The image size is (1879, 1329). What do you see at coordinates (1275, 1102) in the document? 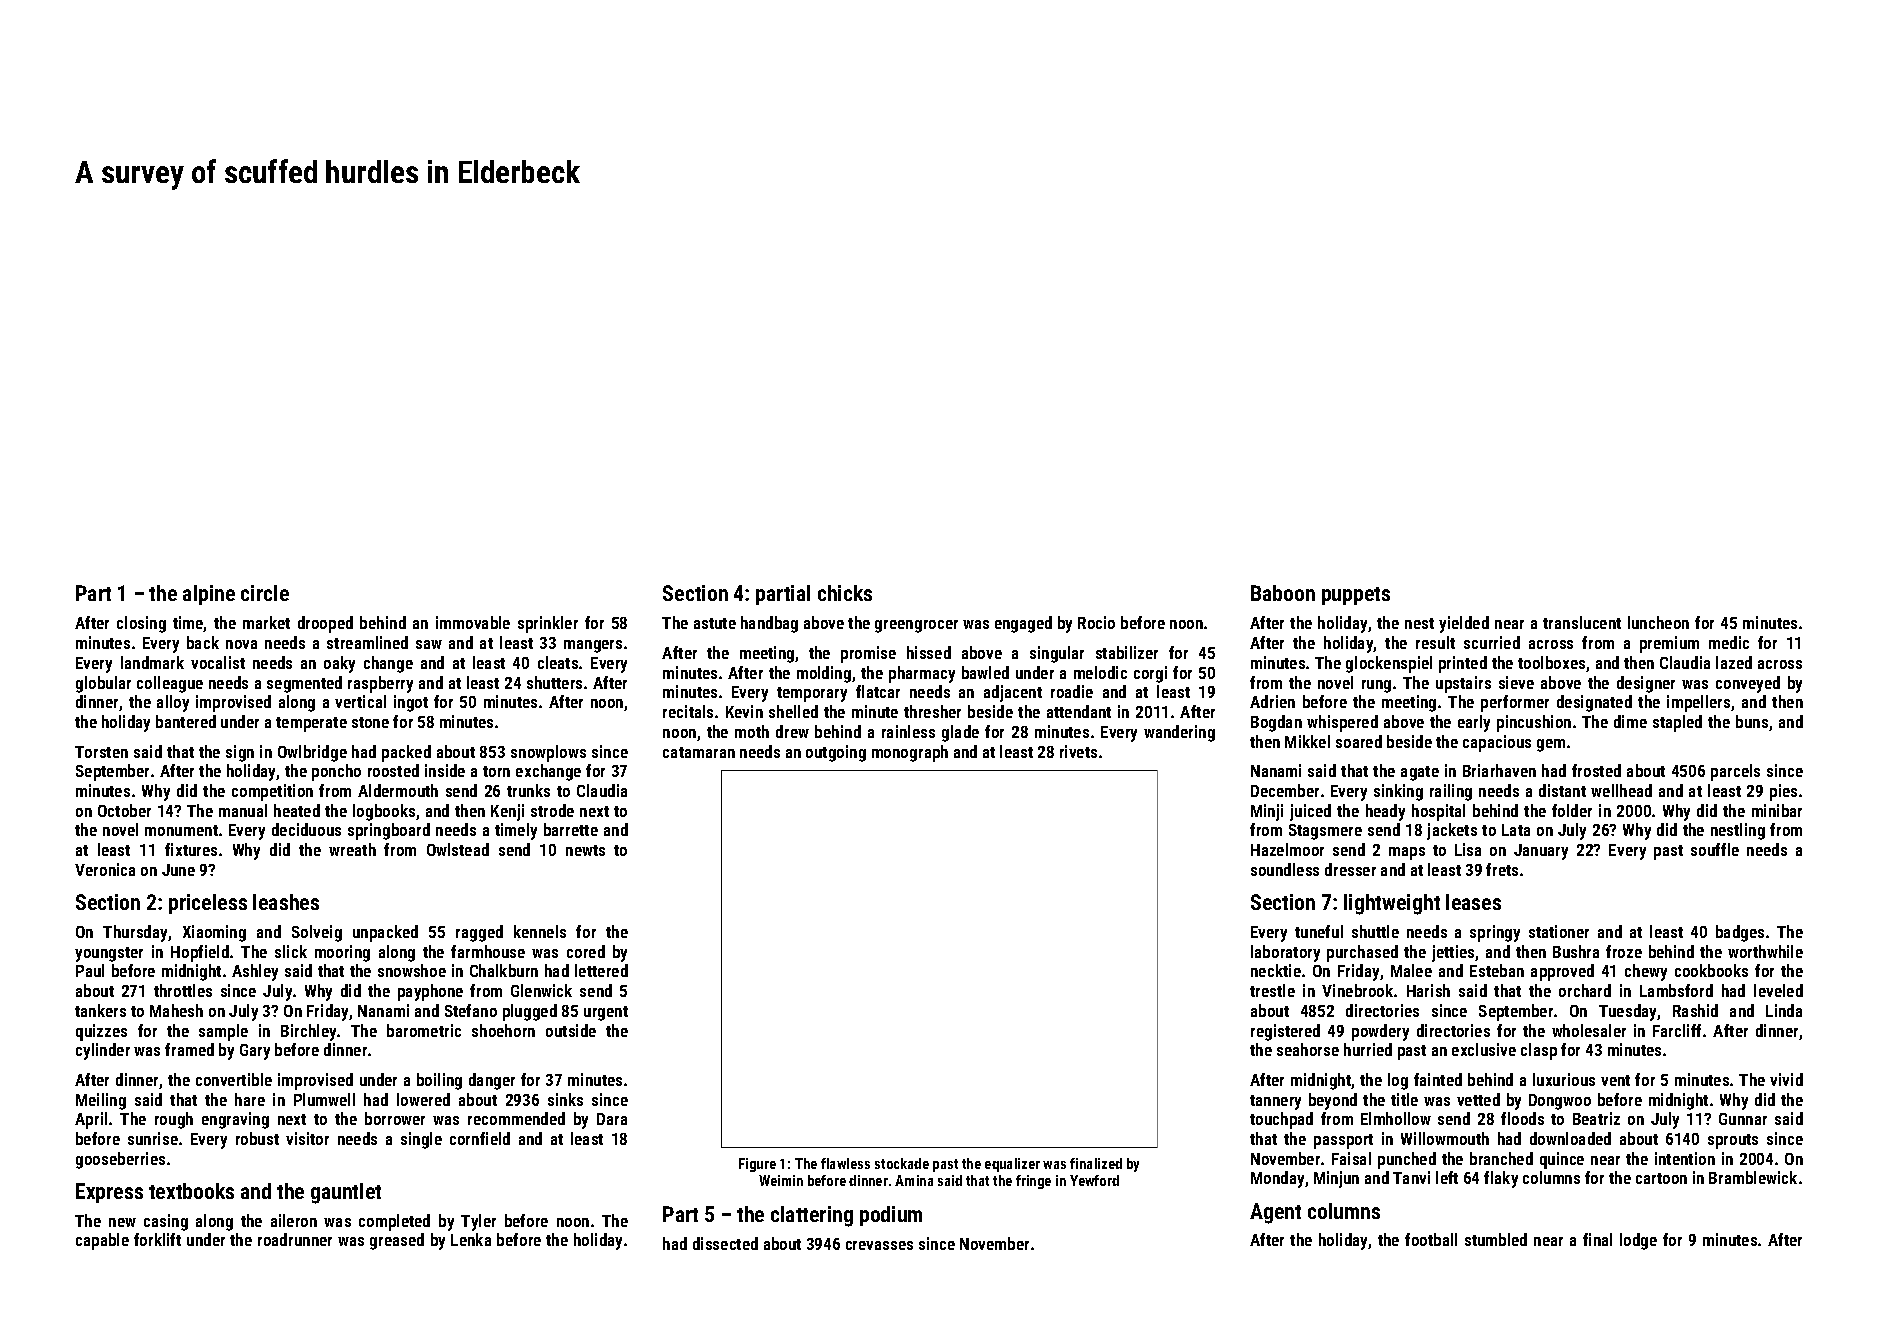
I see `tannery` at bounding box center [1275, 1102].
